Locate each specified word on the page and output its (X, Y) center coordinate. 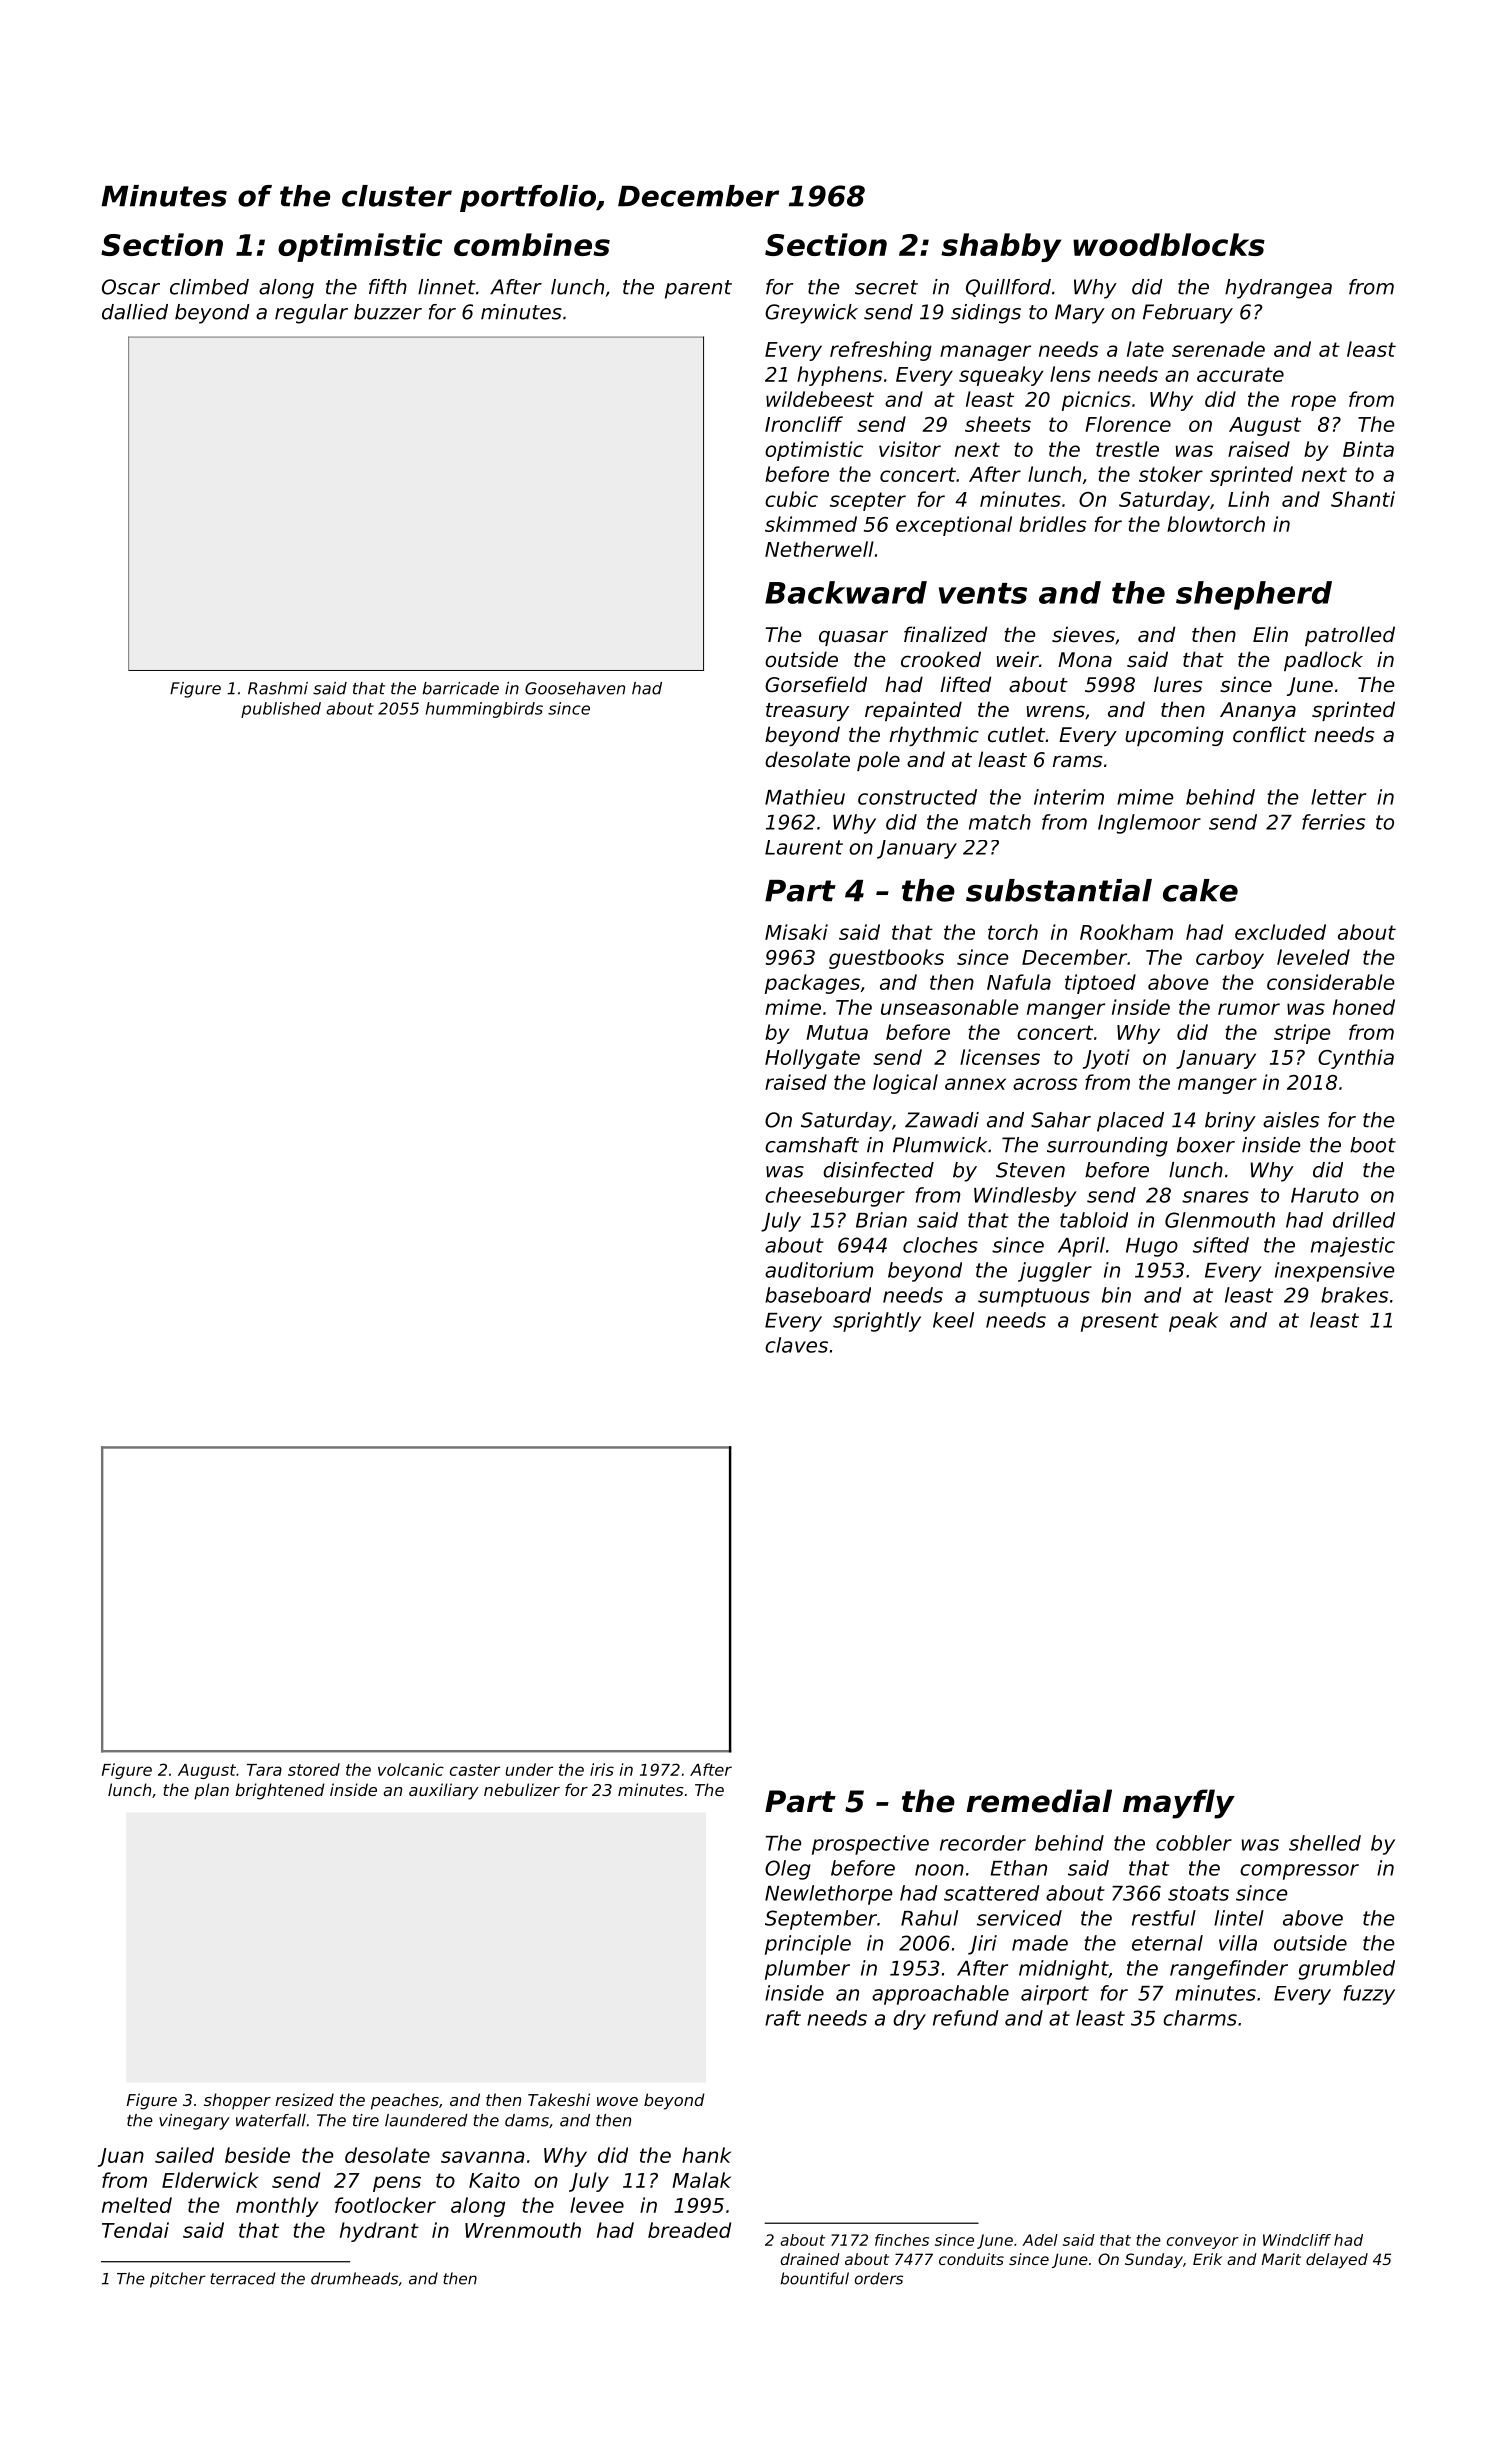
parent (698, 289)
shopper (237, 2101)
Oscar (131, 287)
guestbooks (886, 959)
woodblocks (1169, 244)
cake (1200, 890)
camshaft (812, 1145)
